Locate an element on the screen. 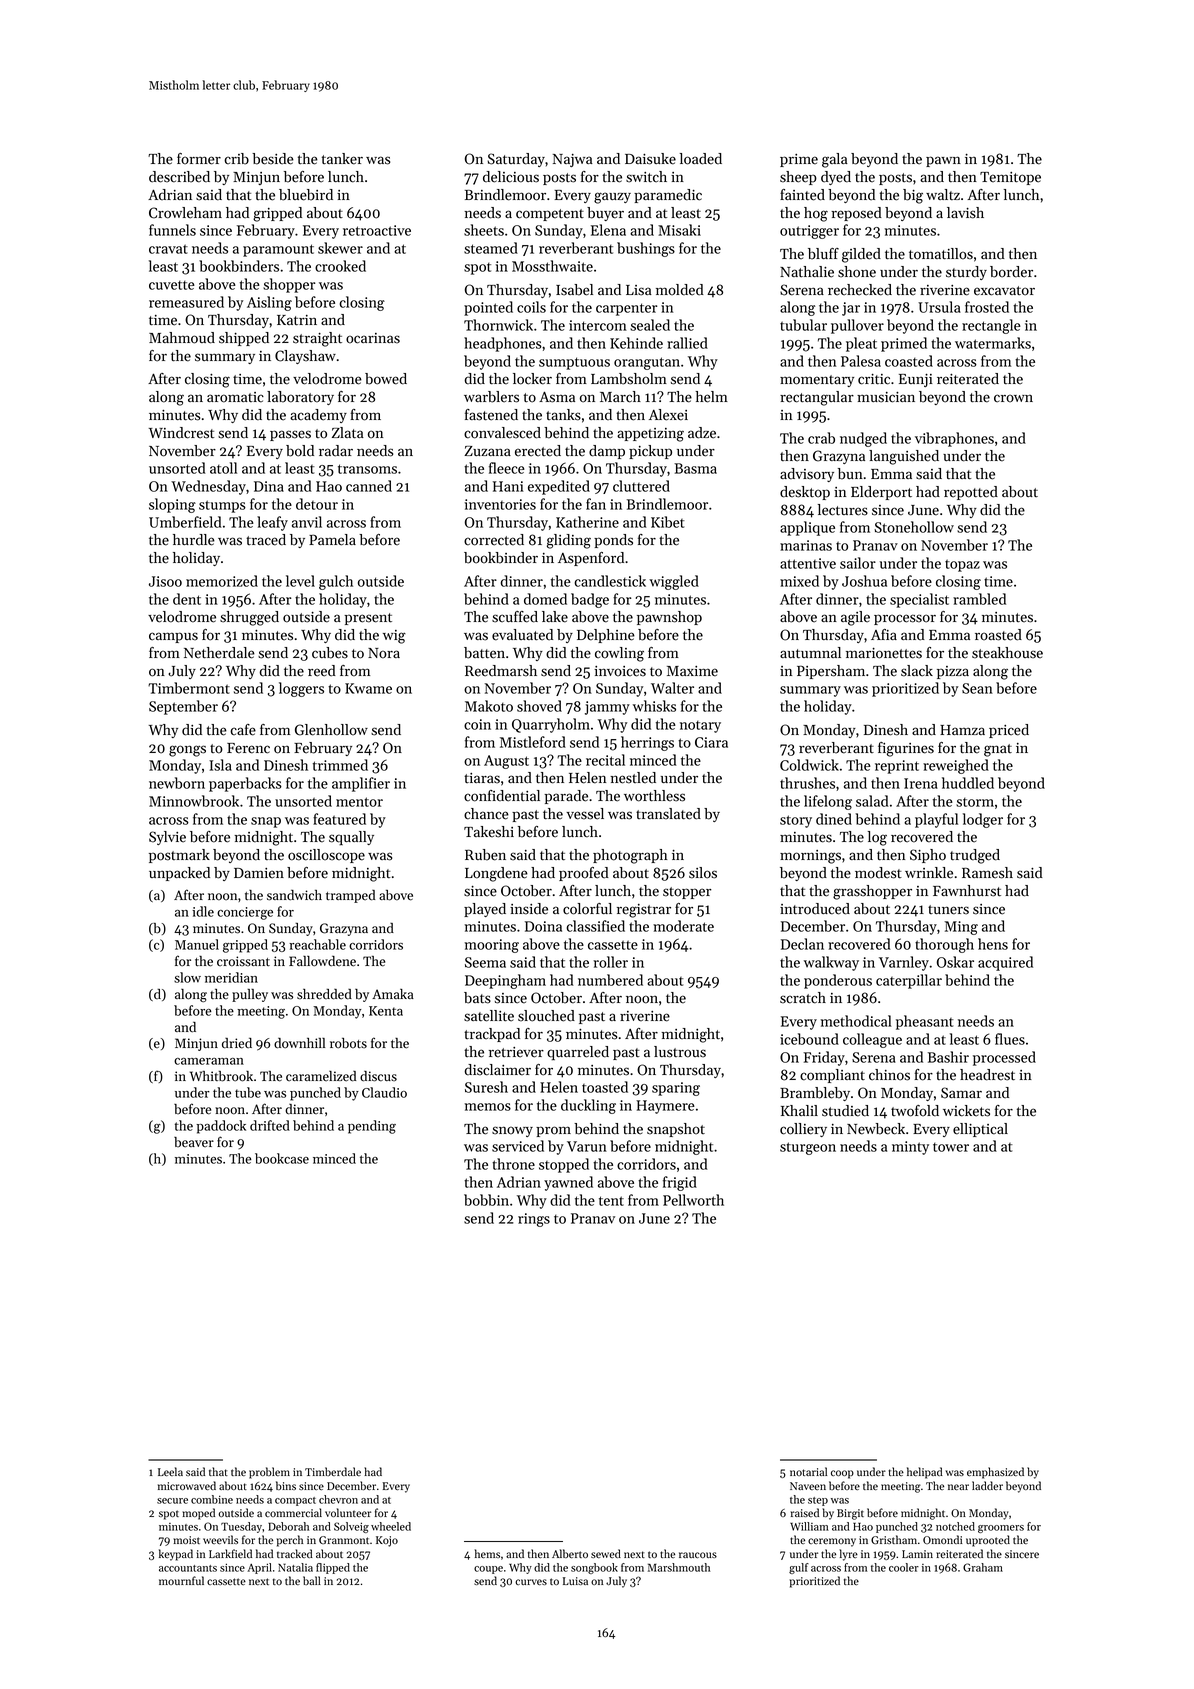 Image resolution: width=1194 pixels, height=1689 pixels. Saturday is located at coordinates (516, 160).
